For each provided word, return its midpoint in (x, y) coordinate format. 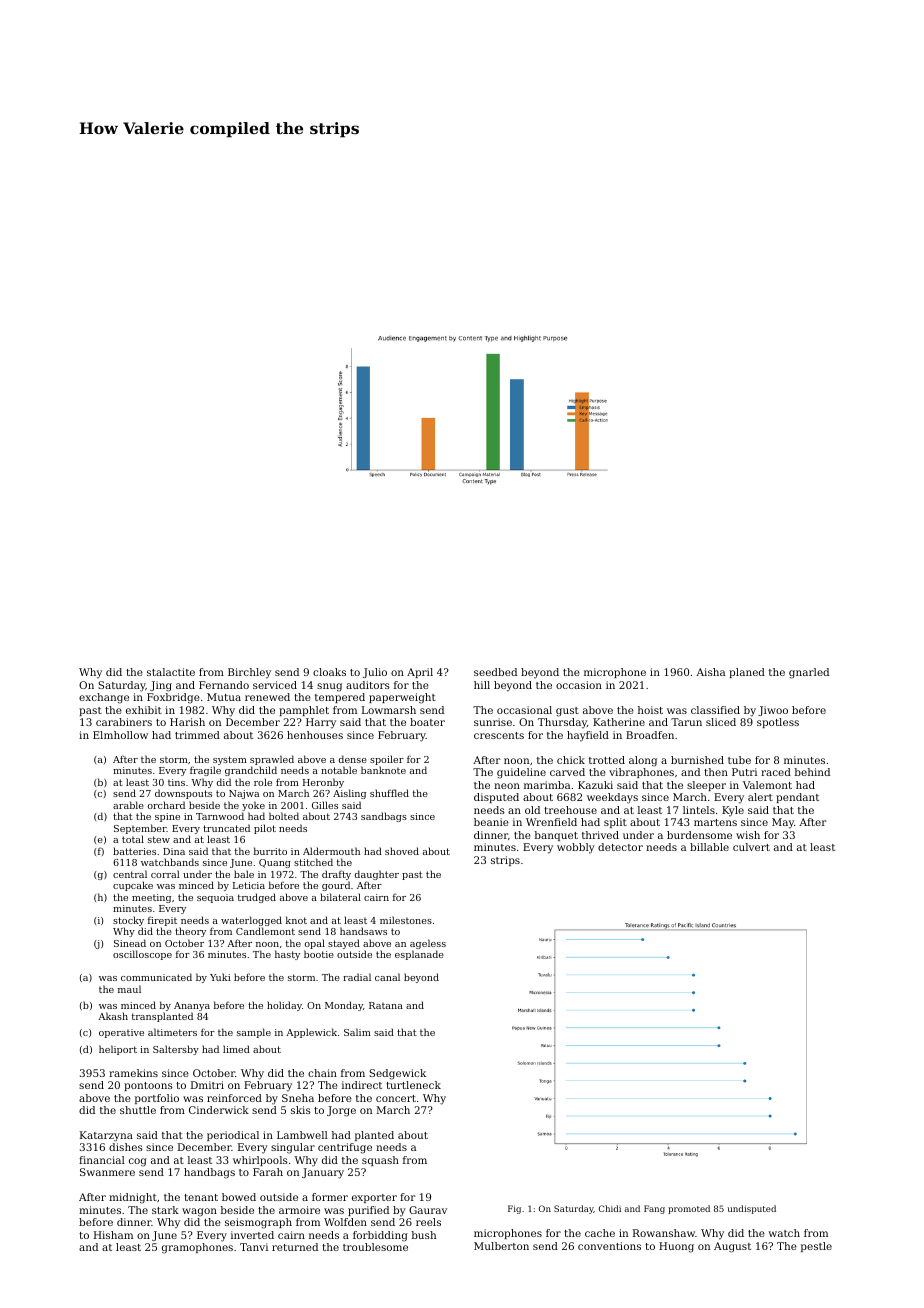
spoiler (387, 761)
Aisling (349, 794)
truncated (226, 828)
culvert (751, 847)
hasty (287, 955)
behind (812, 772)
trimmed (197, 735)
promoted (689, 1209)
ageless (428, 944)
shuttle (138, 1110)
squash (380, 1161)
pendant (797, 798)
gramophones (197, 1248)
